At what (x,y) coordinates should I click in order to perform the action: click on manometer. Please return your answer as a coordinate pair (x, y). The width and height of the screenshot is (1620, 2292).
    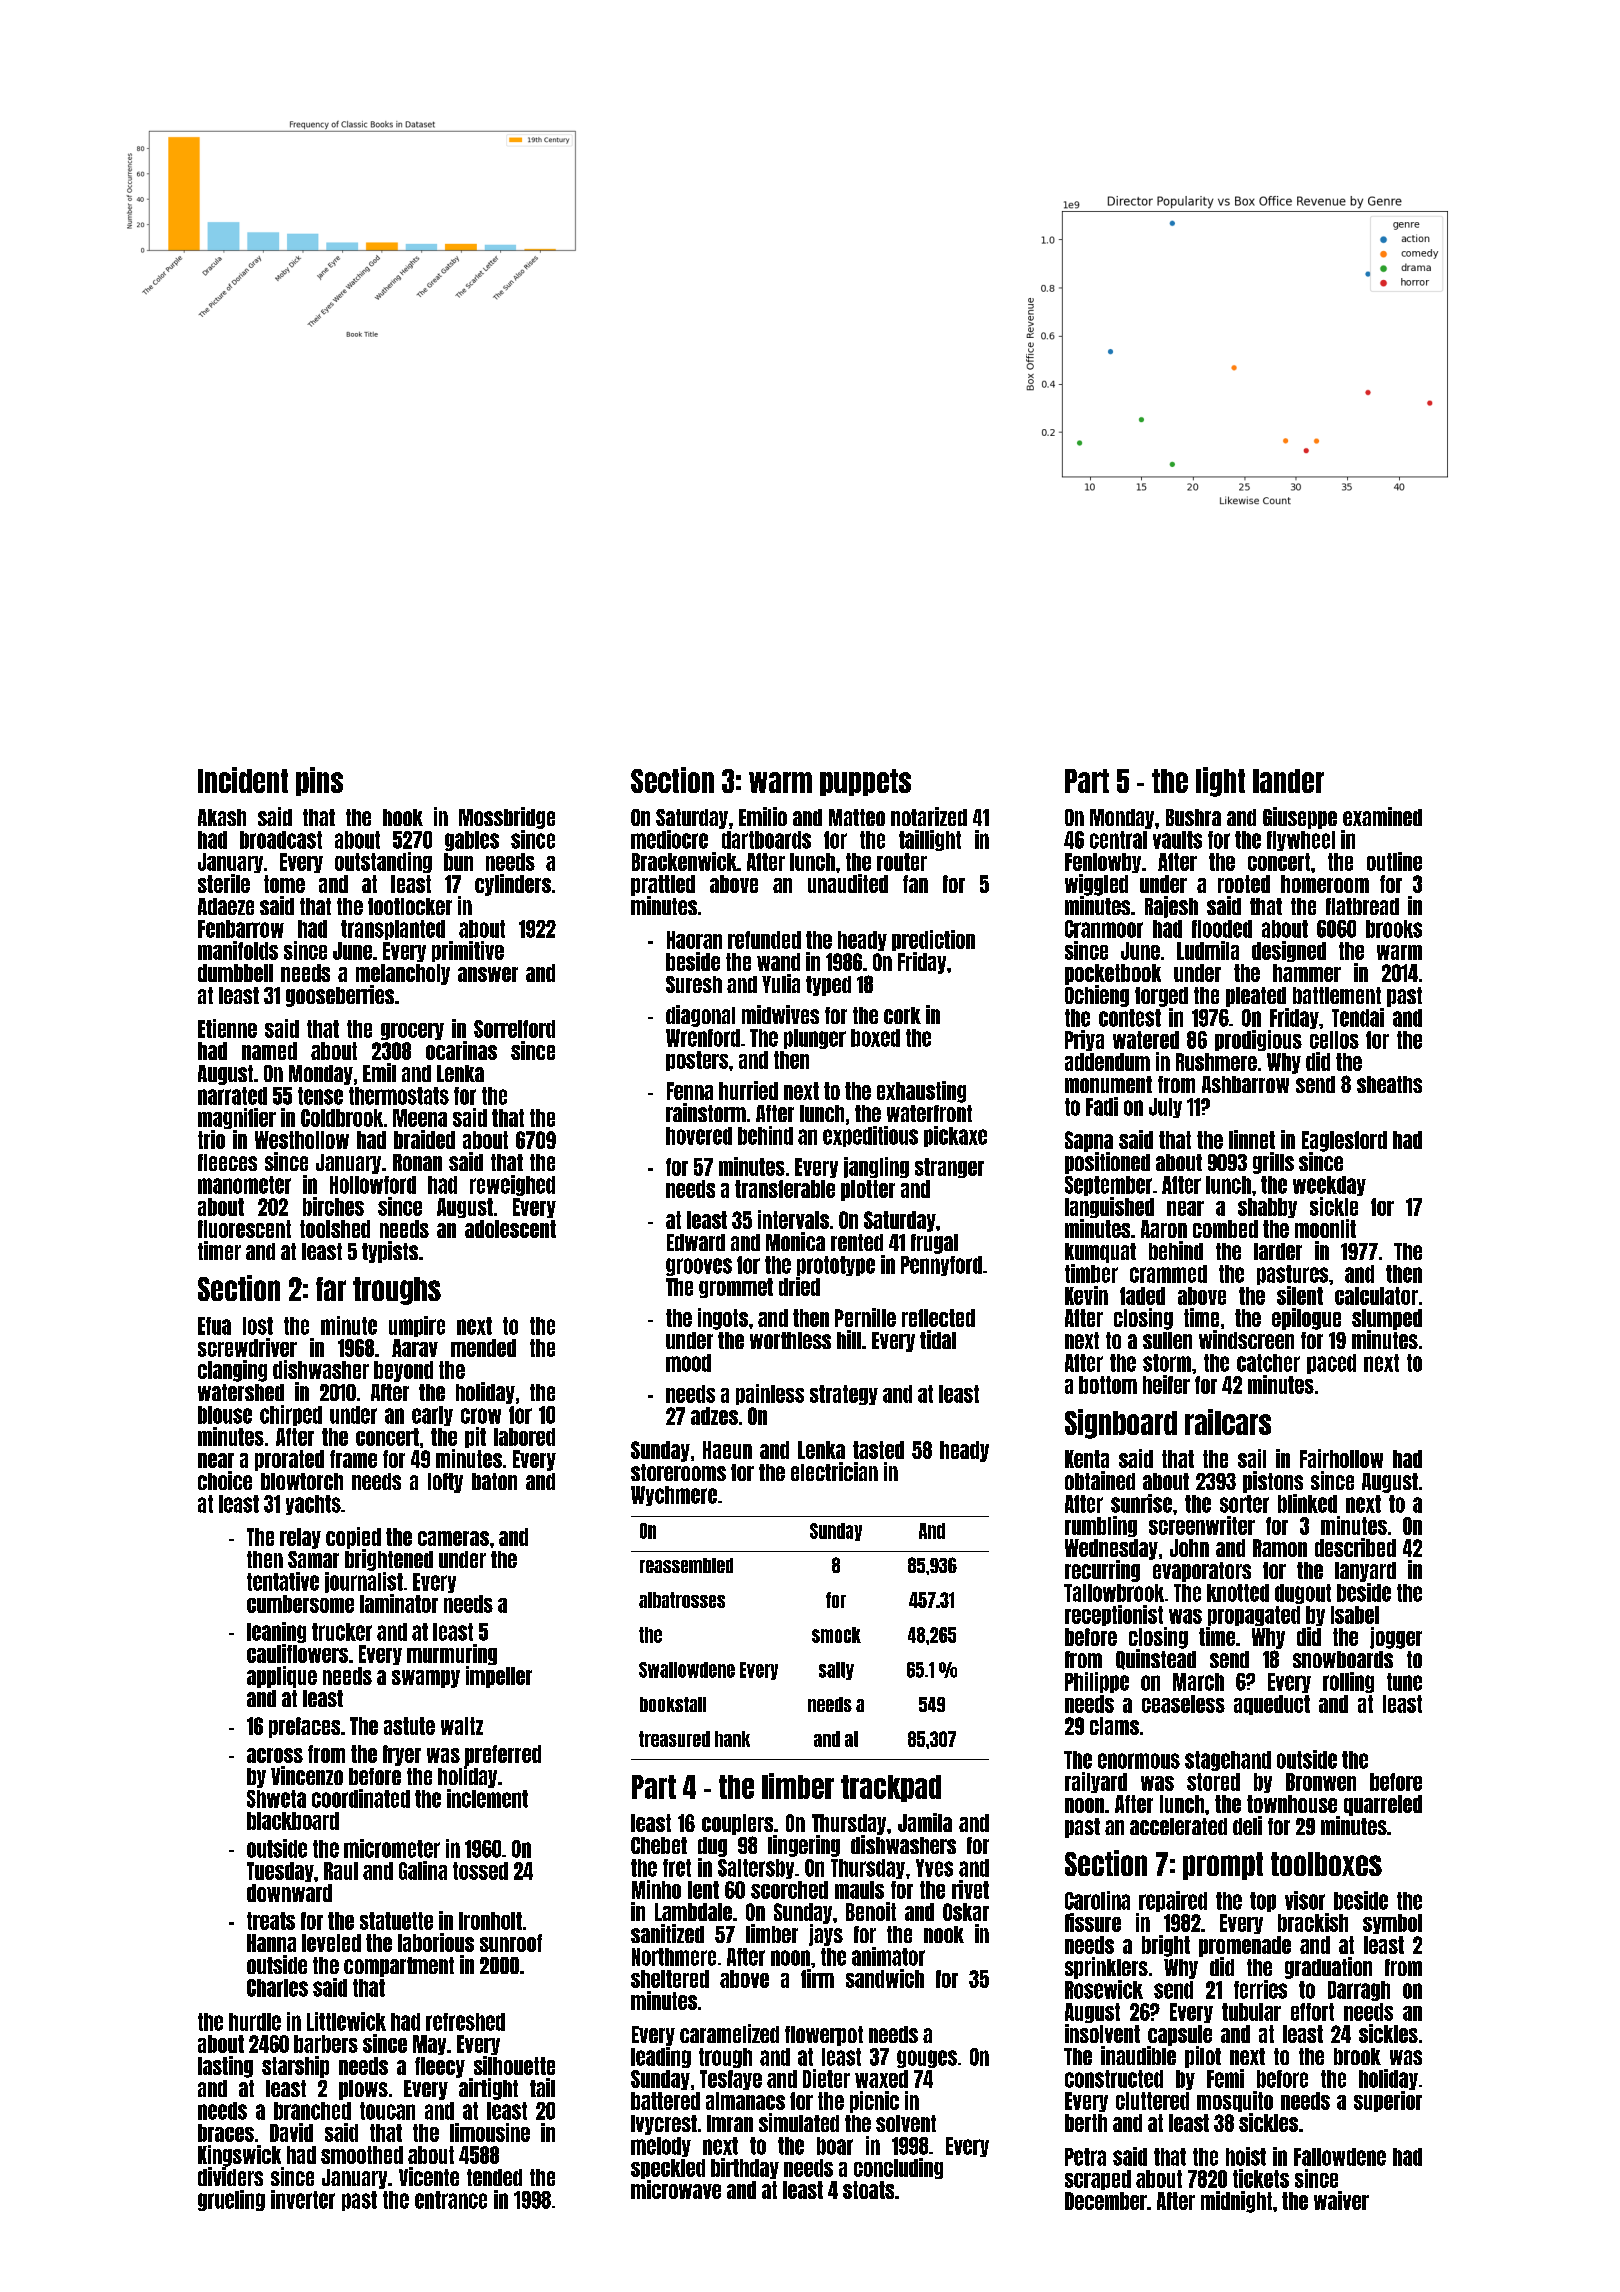
    Looking at the image, I should click on (244, 1185).
